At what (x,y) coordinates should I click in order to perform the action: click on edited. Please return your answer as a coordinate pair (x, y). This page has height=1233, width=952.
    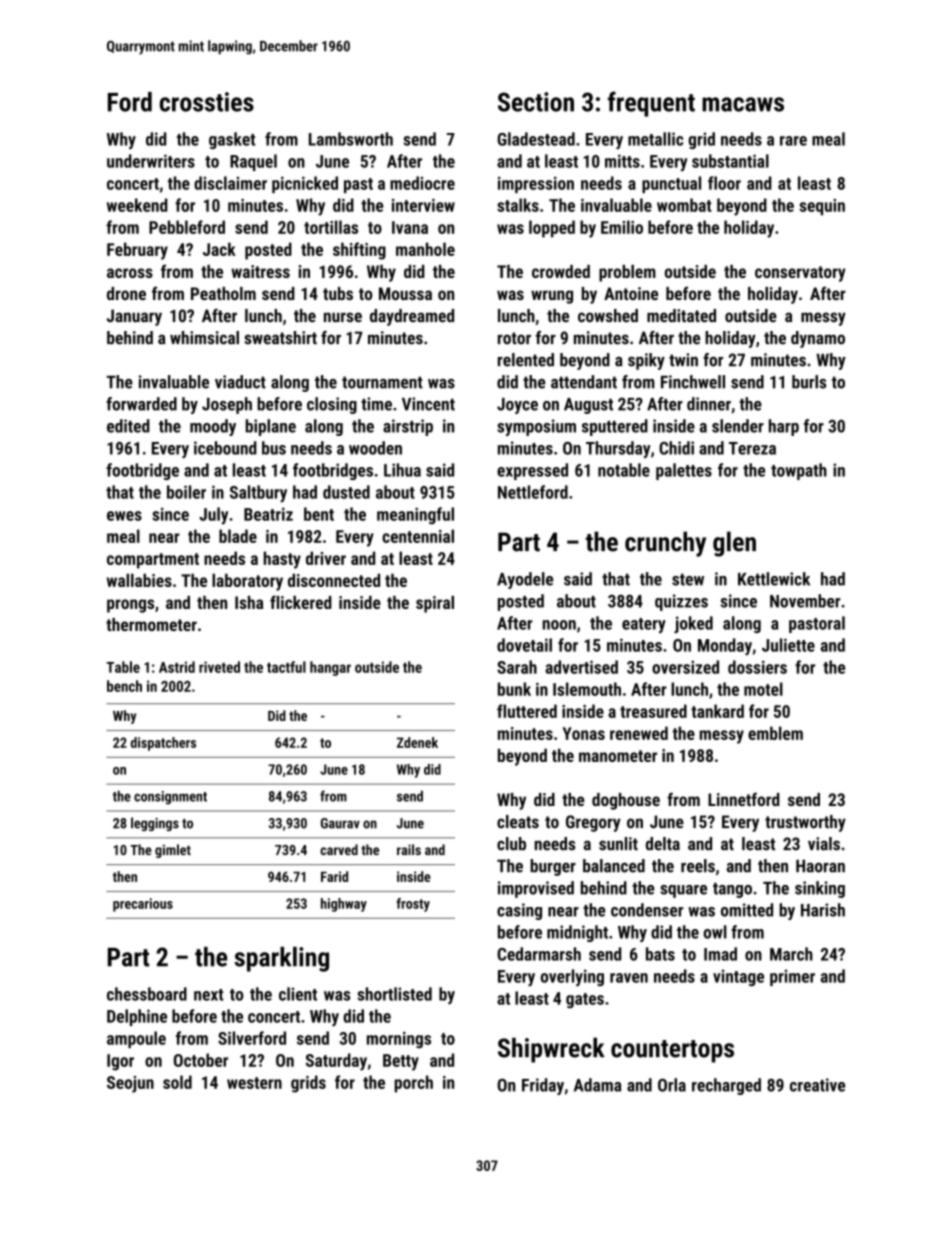
    Looking at the image, I should click on (128, 426).
